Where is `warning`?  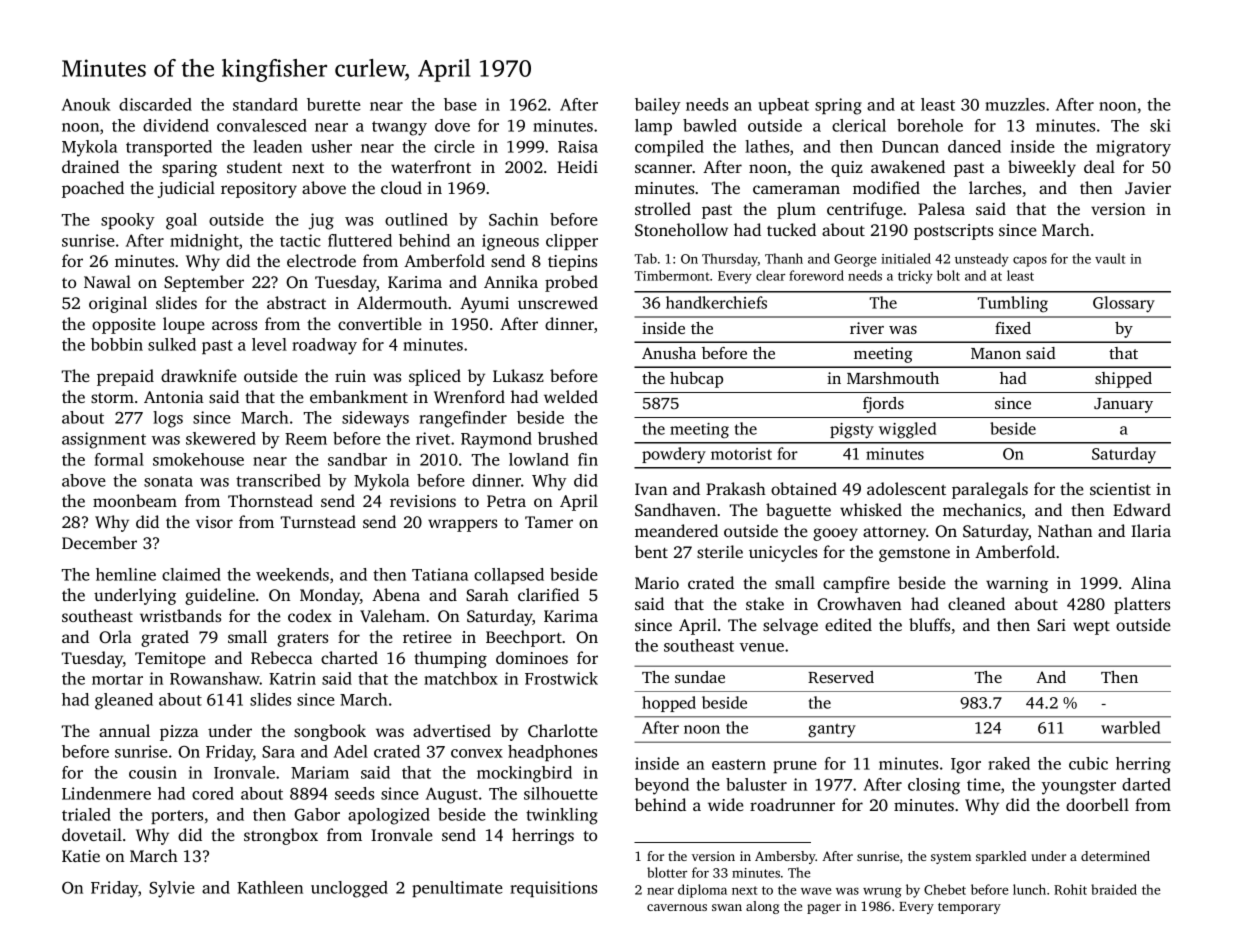 warning is located at coordinates (1017, 585).
